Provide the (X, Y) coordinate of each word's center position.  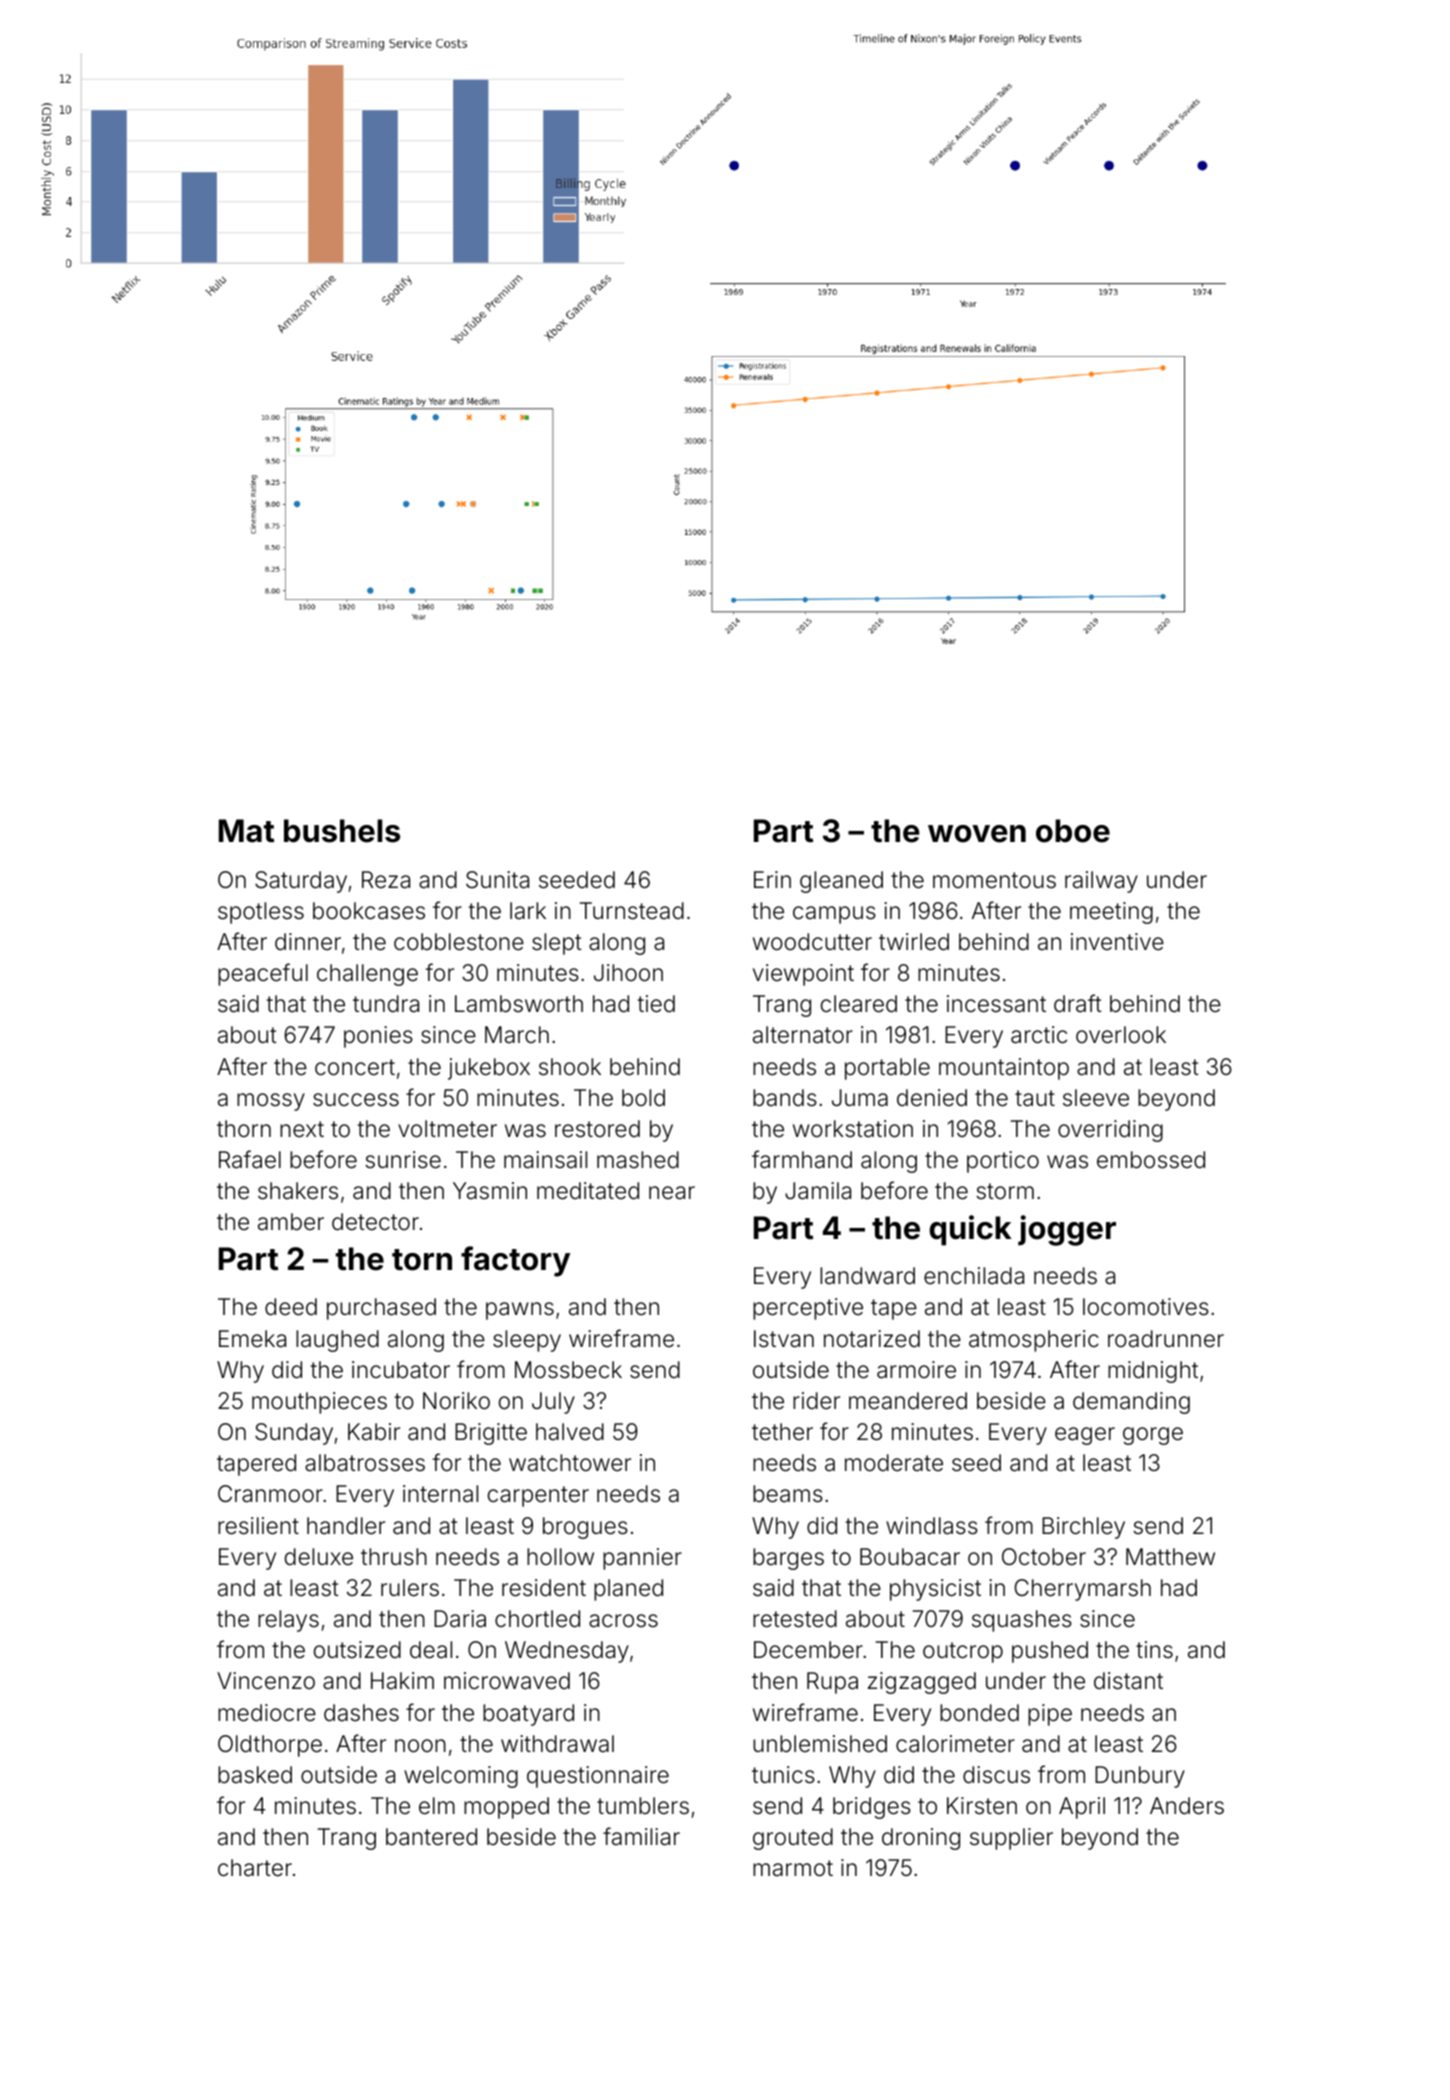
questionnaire (598, 1777)
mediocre (267, 1713)
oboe (1073, 831)
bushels (342, 831)
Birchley (1083, 1528)
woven (977, 834)
